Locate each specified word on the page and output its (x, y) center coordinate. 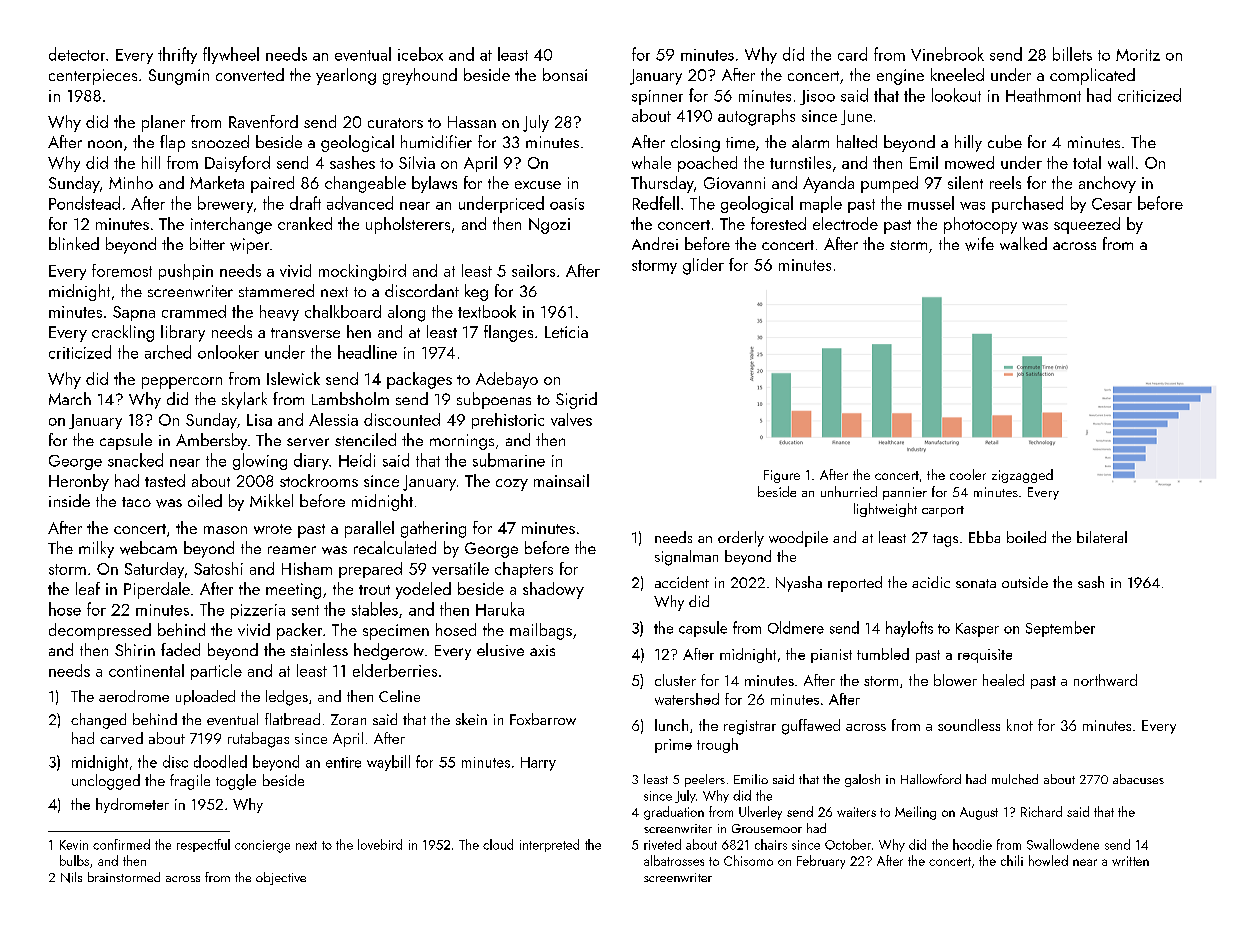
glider (703, 266)
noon (105, 144)
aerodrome (134, 696)
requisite (985, 656)
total (1087, 162)
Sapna (134, 313)
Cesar (1112, 204)
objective (281, 878)
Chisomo (748, 860)
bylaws (434, 184)
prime (673, 746)
